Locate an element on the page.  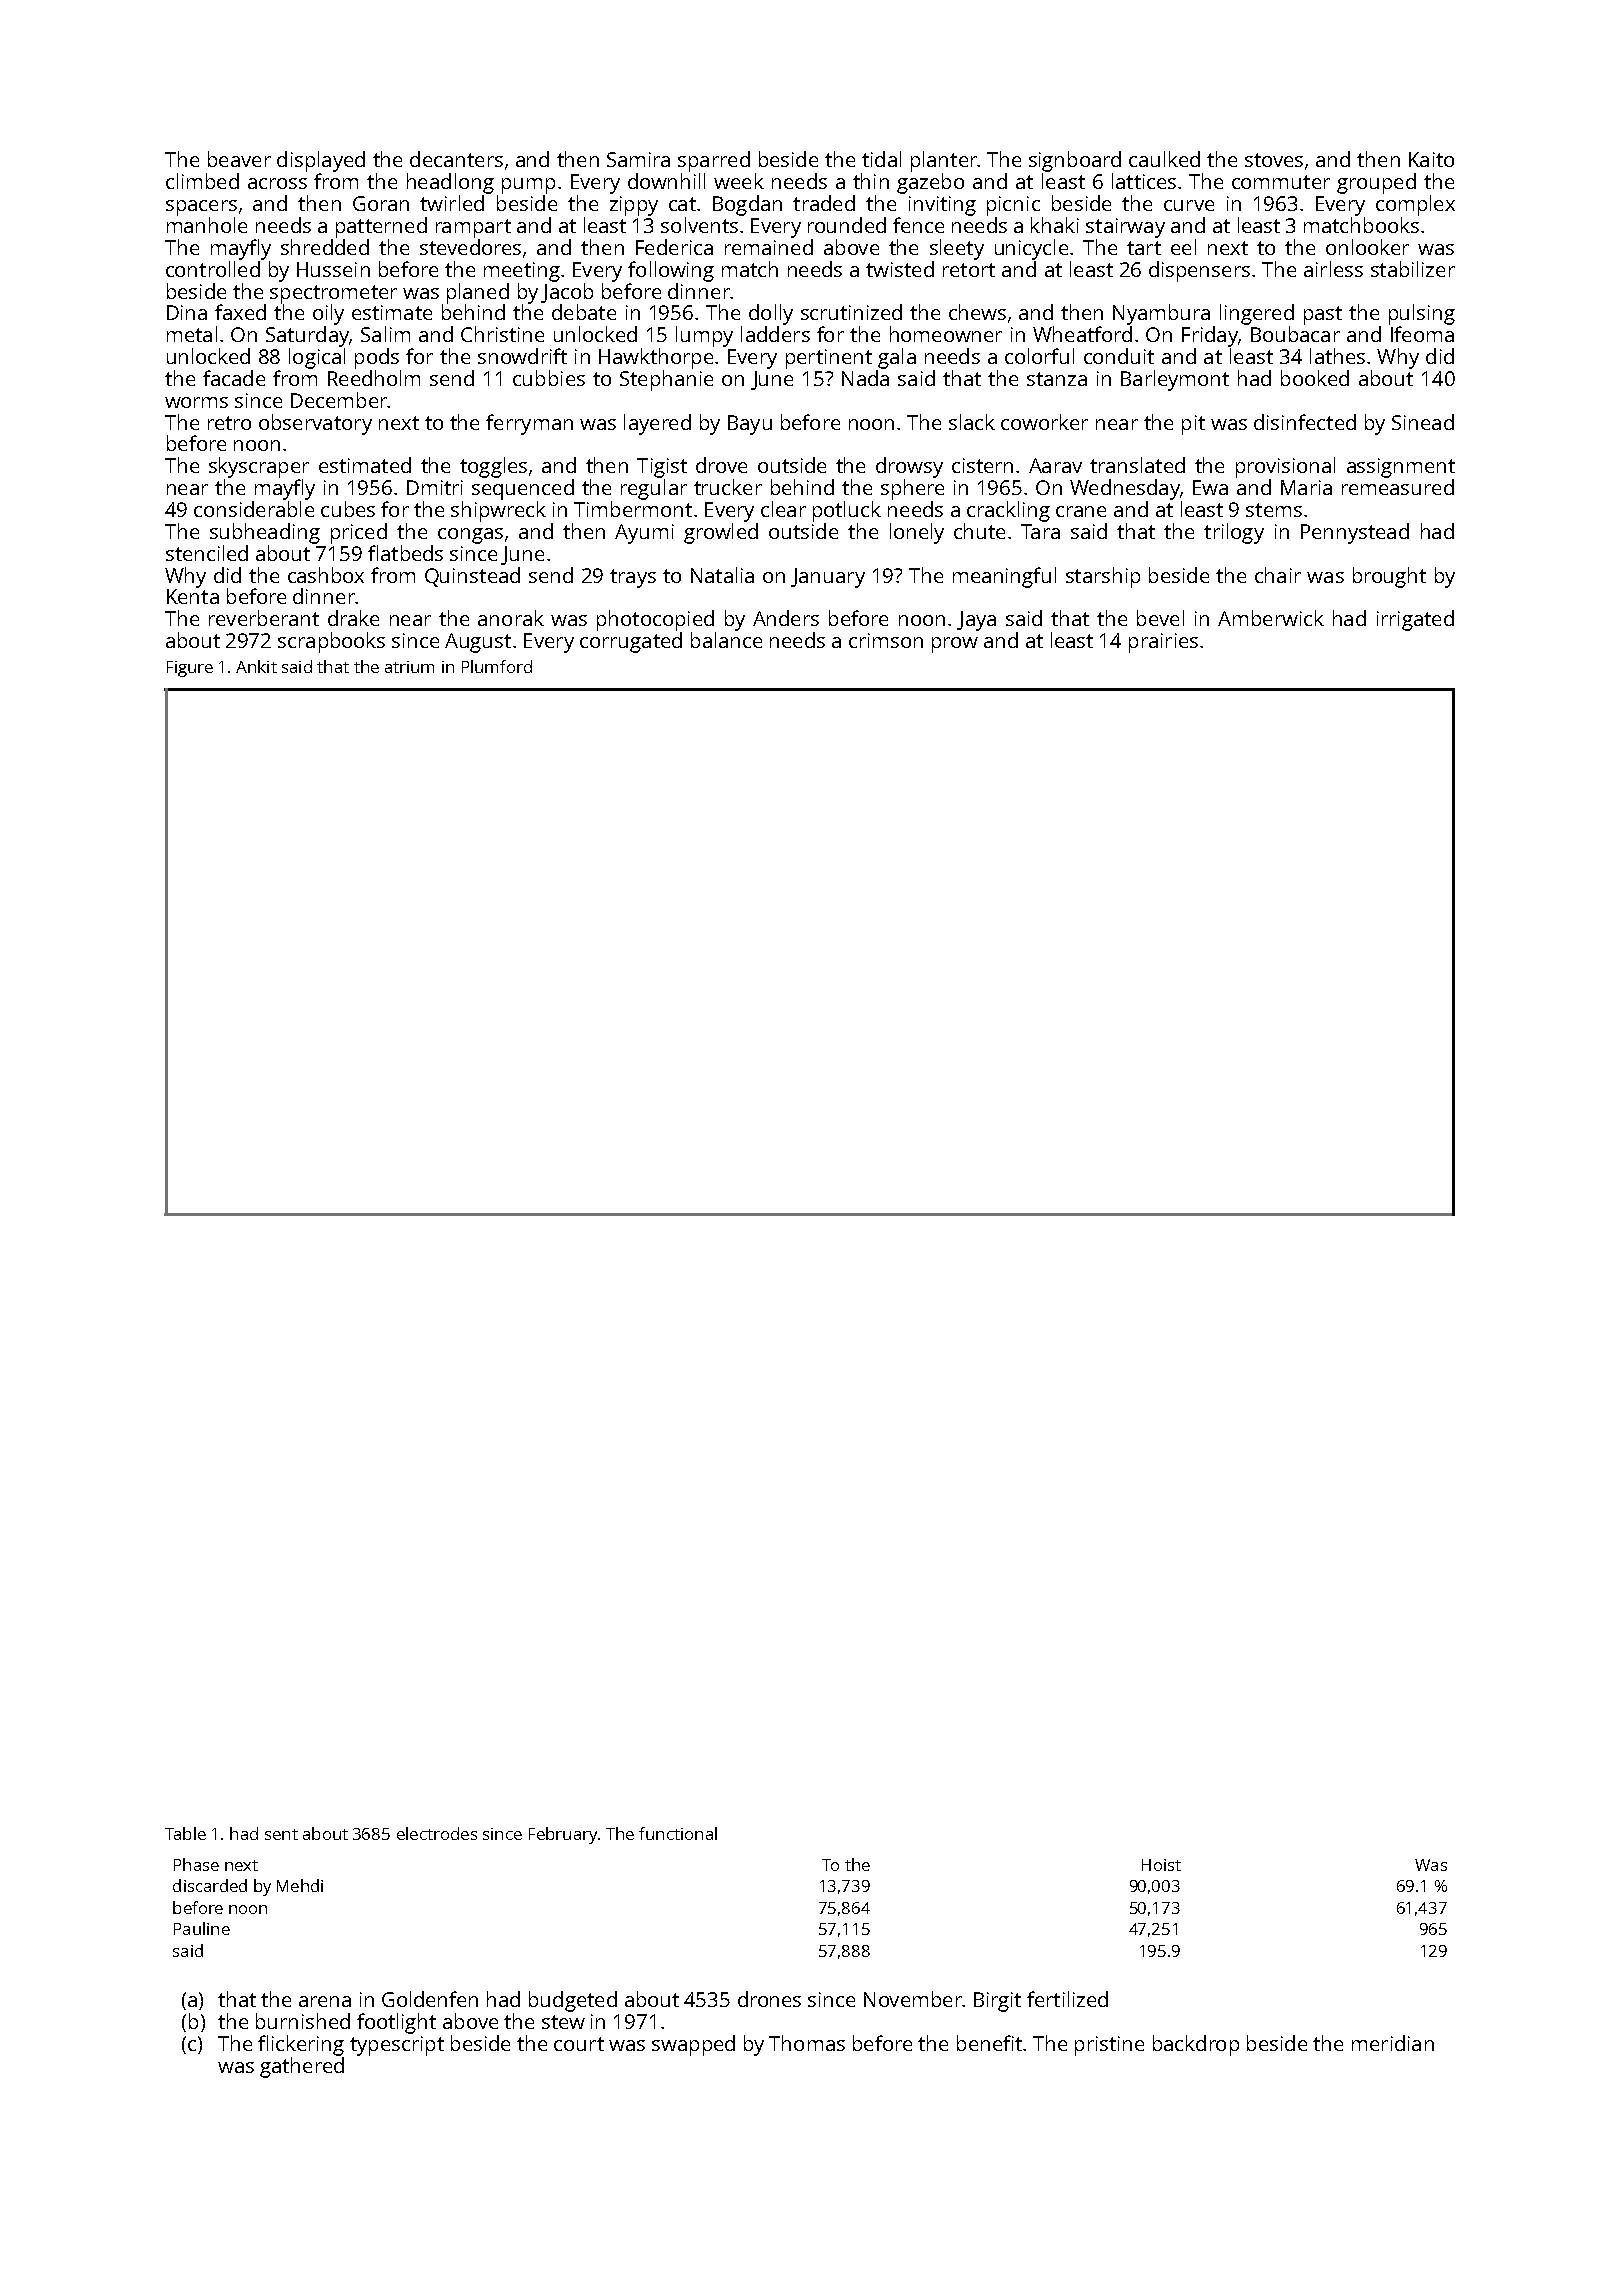
Samira is located at coordinates (638, 159).
